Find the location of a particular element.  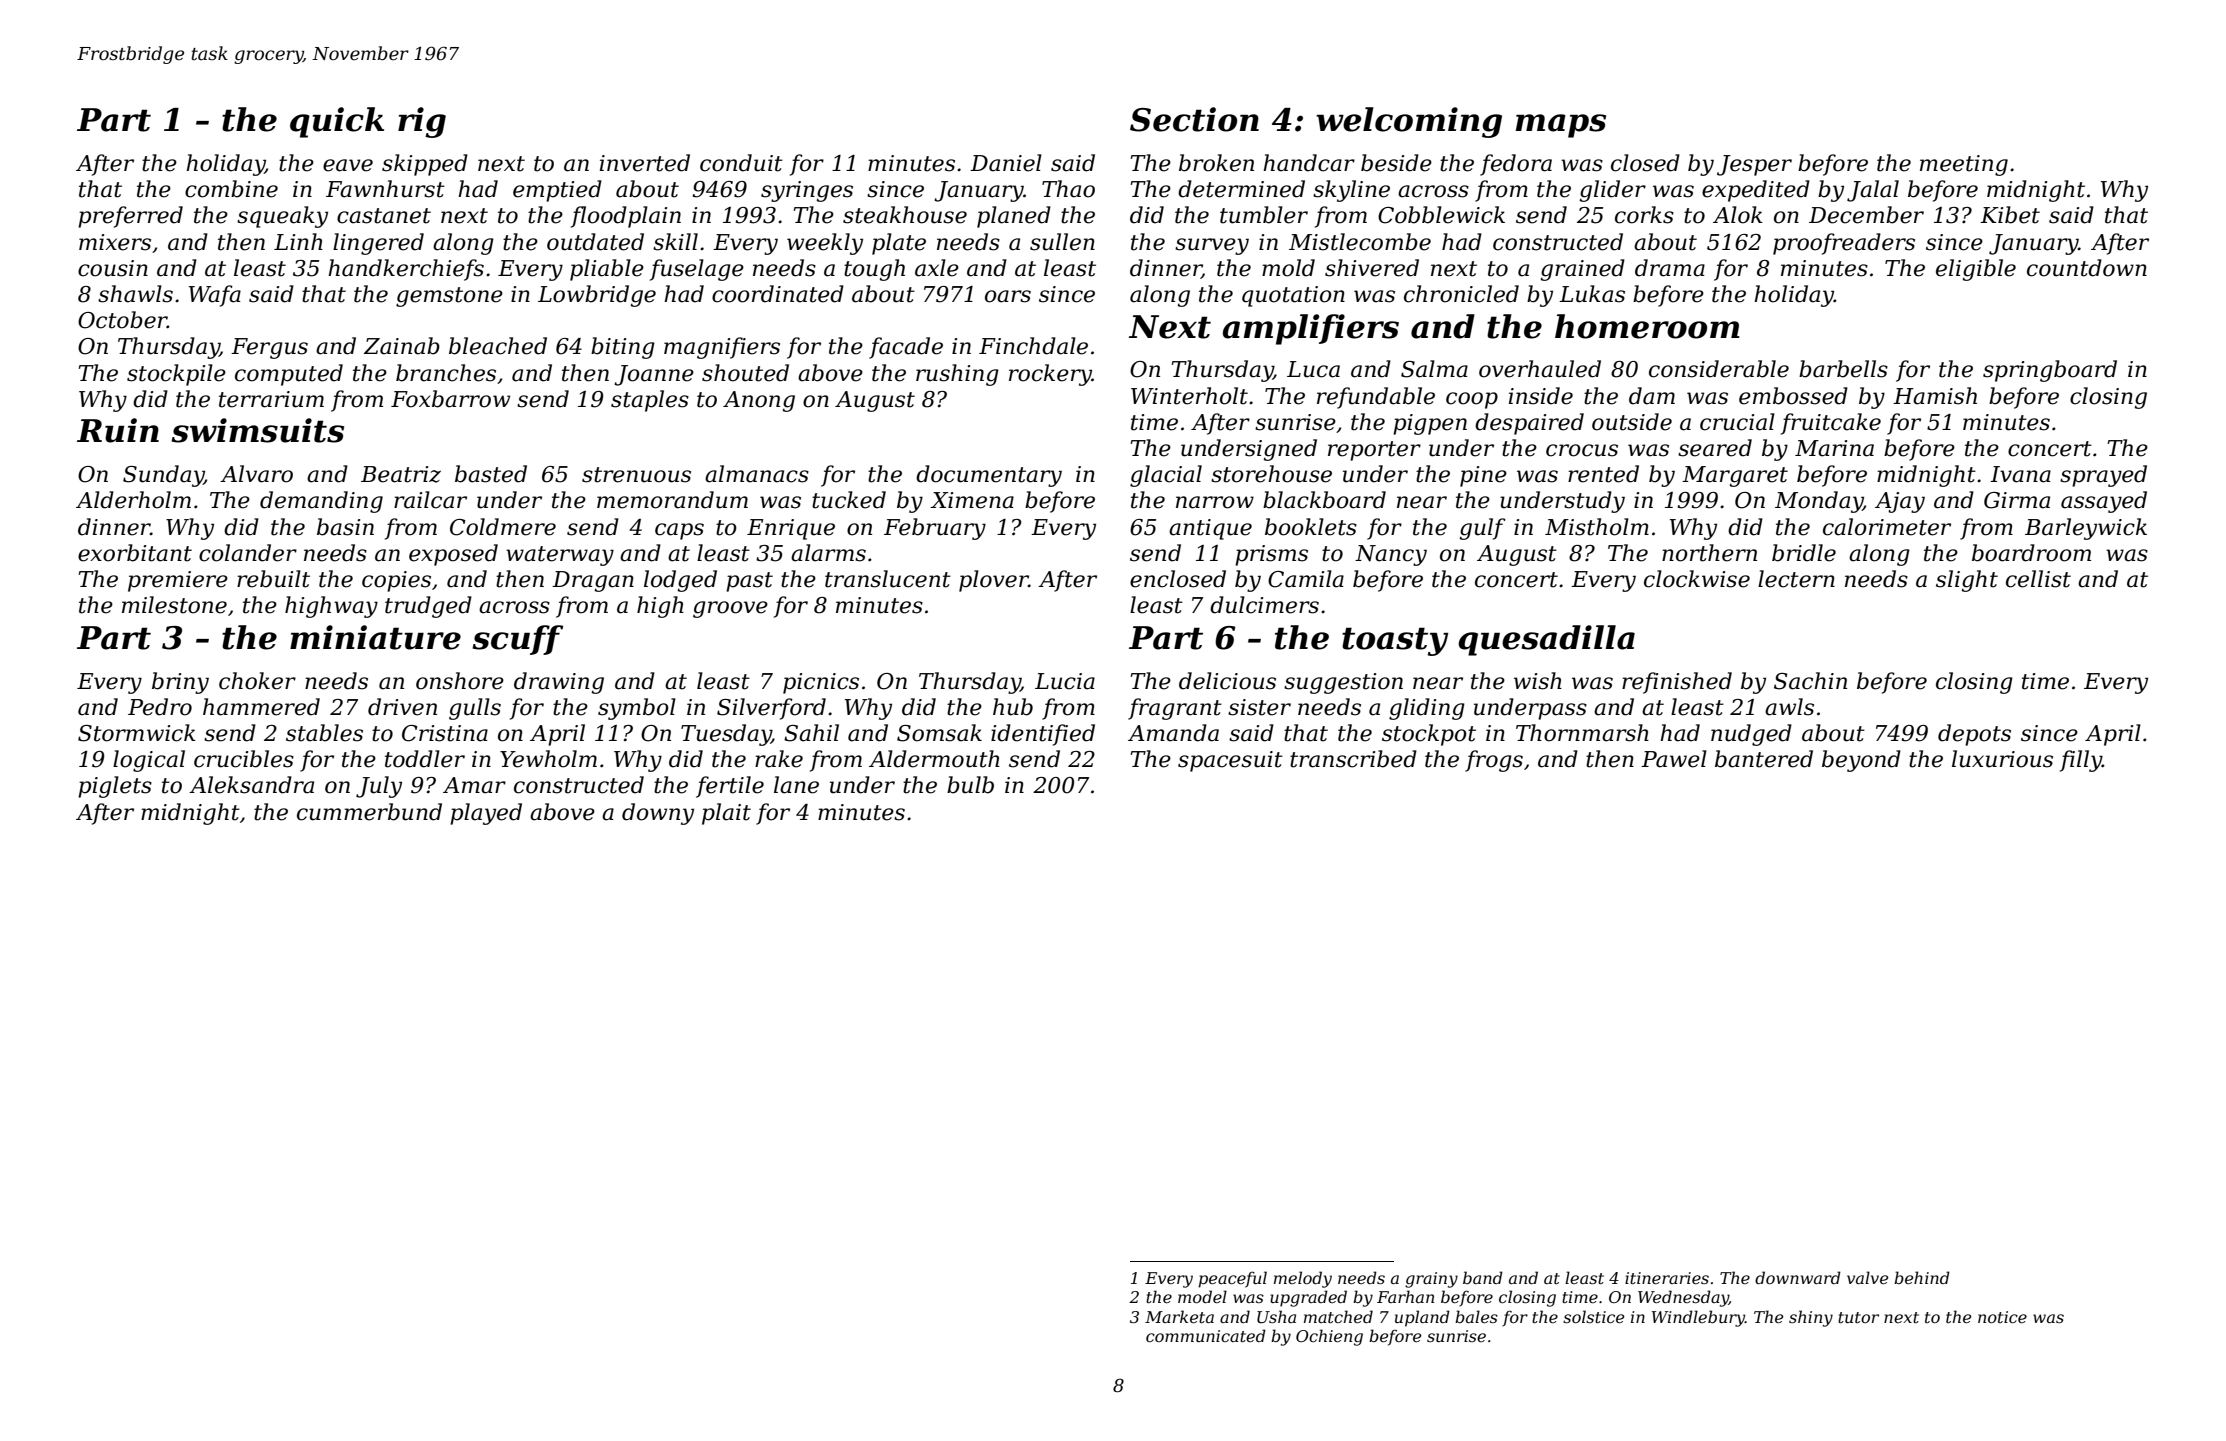

cummerbund is located at coordinates (369, 812).
